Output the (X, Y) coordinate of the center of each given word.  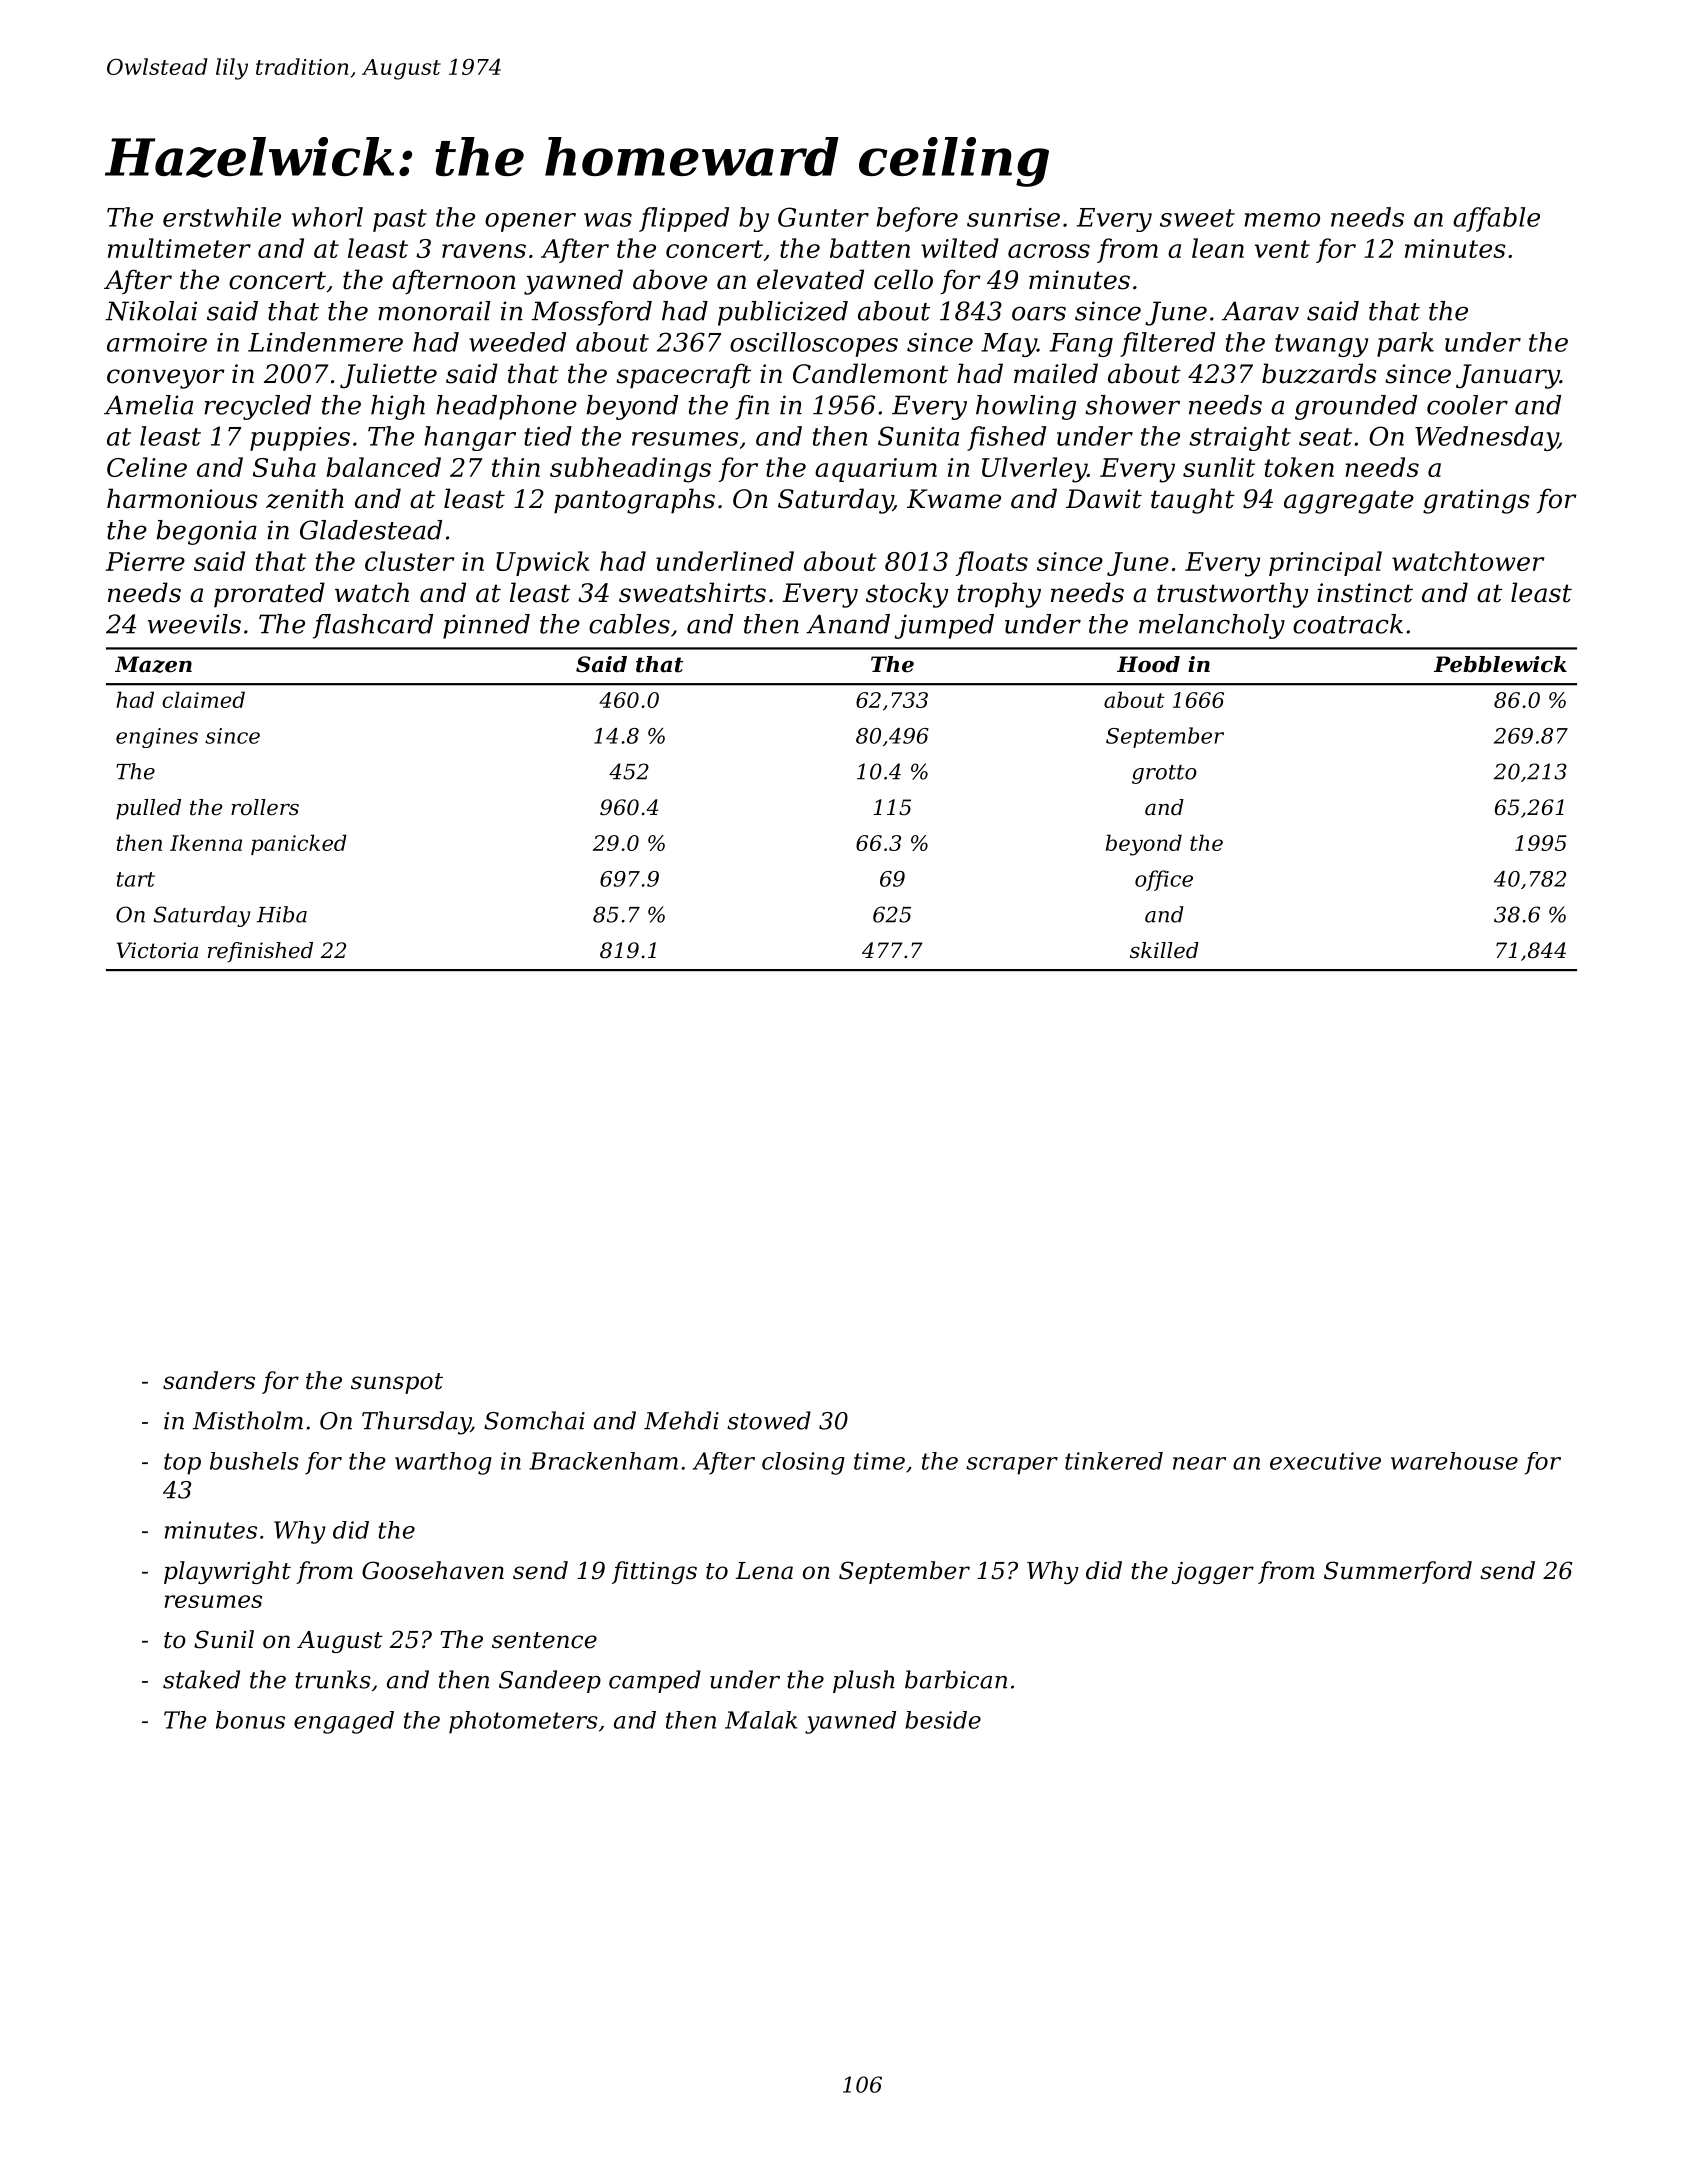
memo (1282, 220)
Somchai (534, 1420)
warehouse (1454, 1461)
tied (548, 436)
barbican (956, 1679)
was (608, 220)
